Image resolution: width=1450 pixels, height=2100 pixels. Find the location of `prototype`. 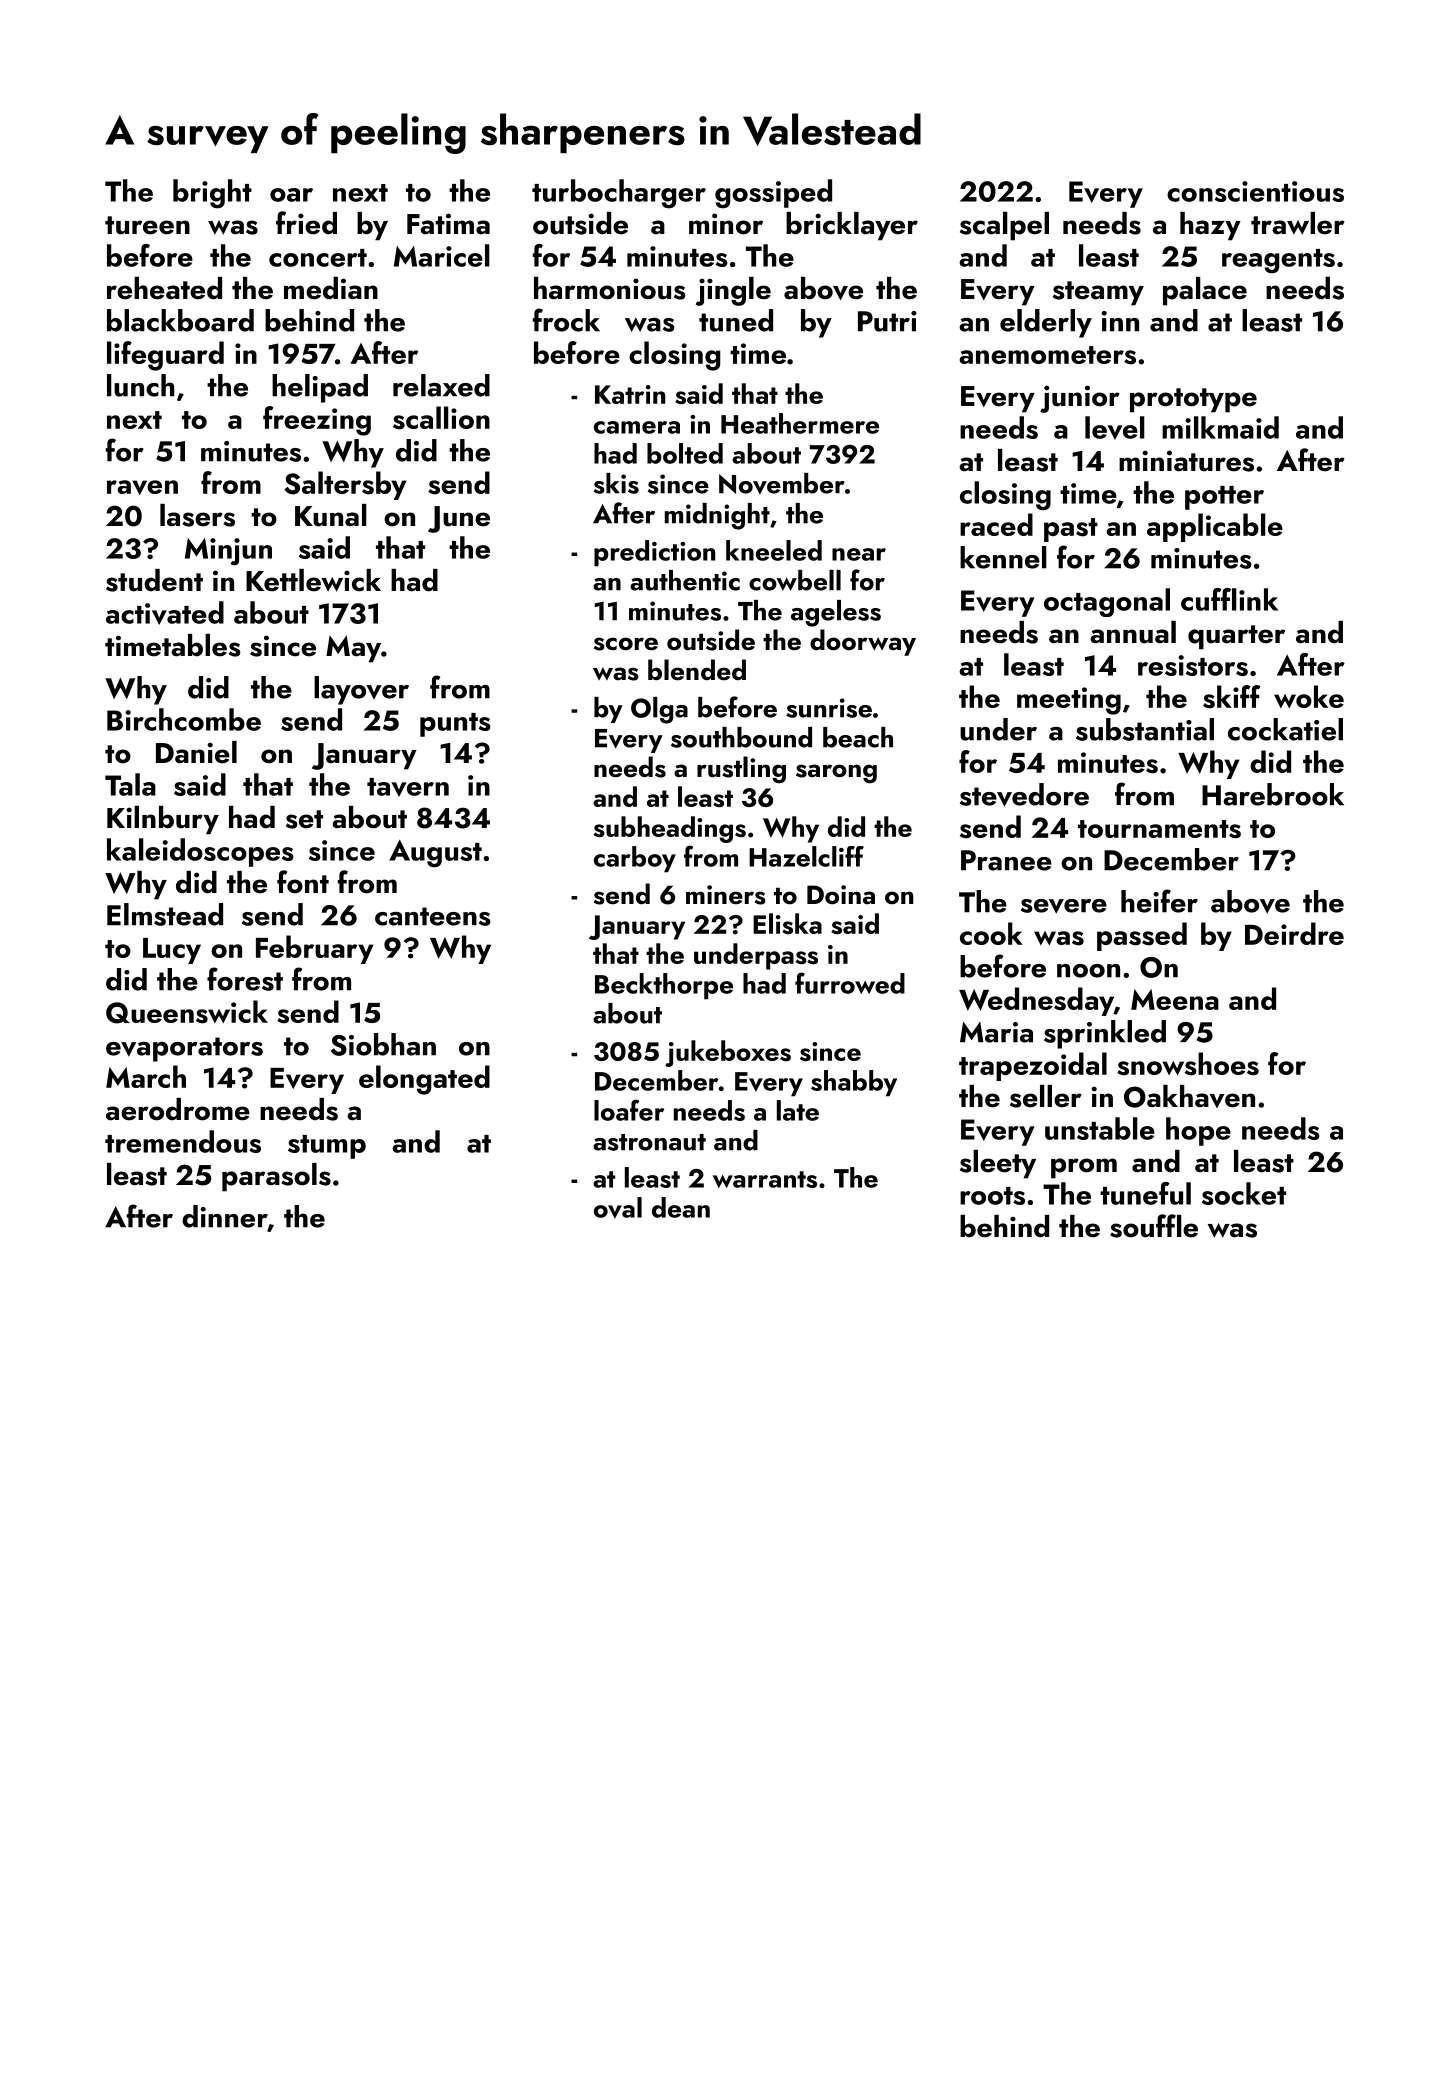

prototype is located at coordinates (1193, 400).
